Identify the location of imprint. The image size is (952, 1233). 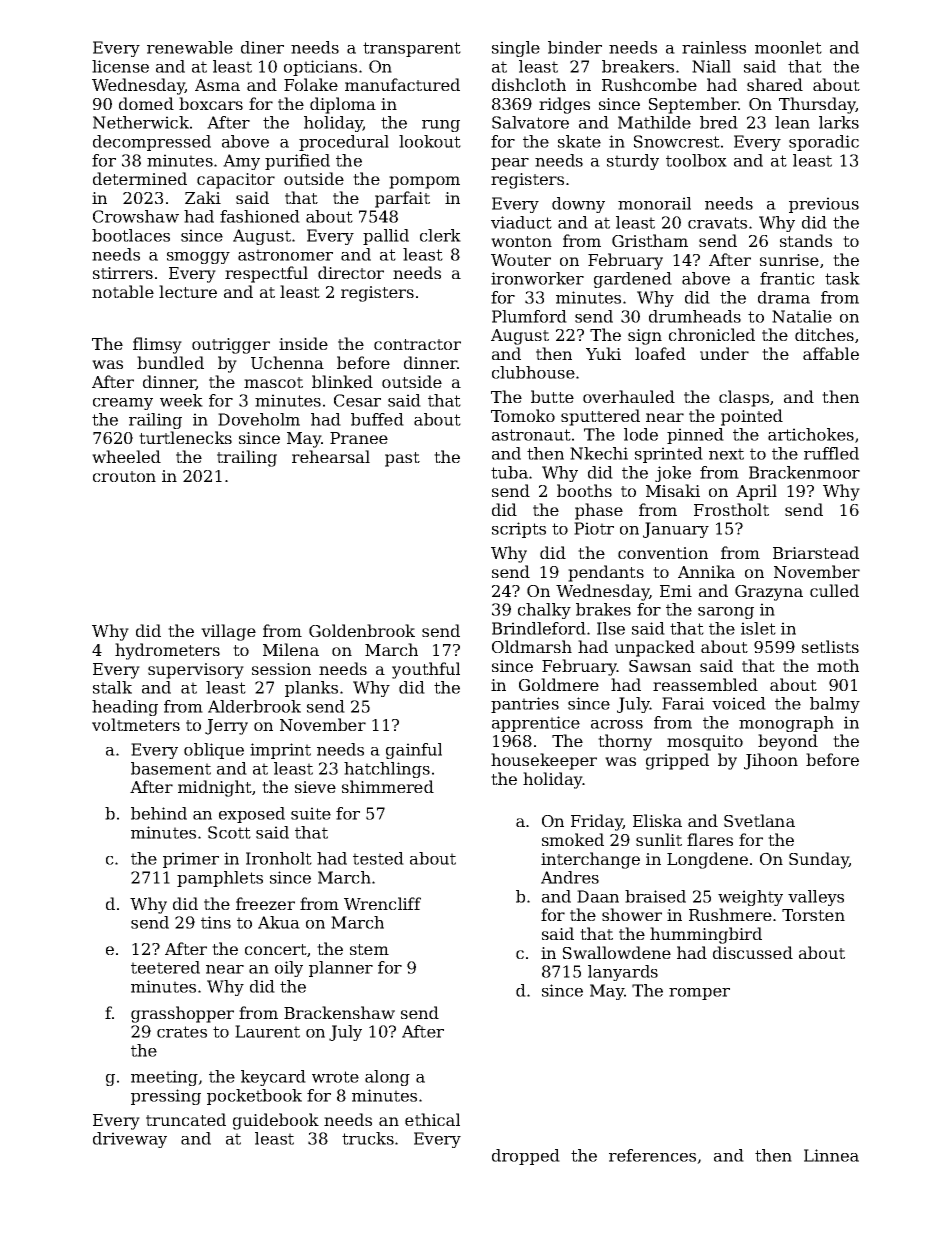
(280, 751).
